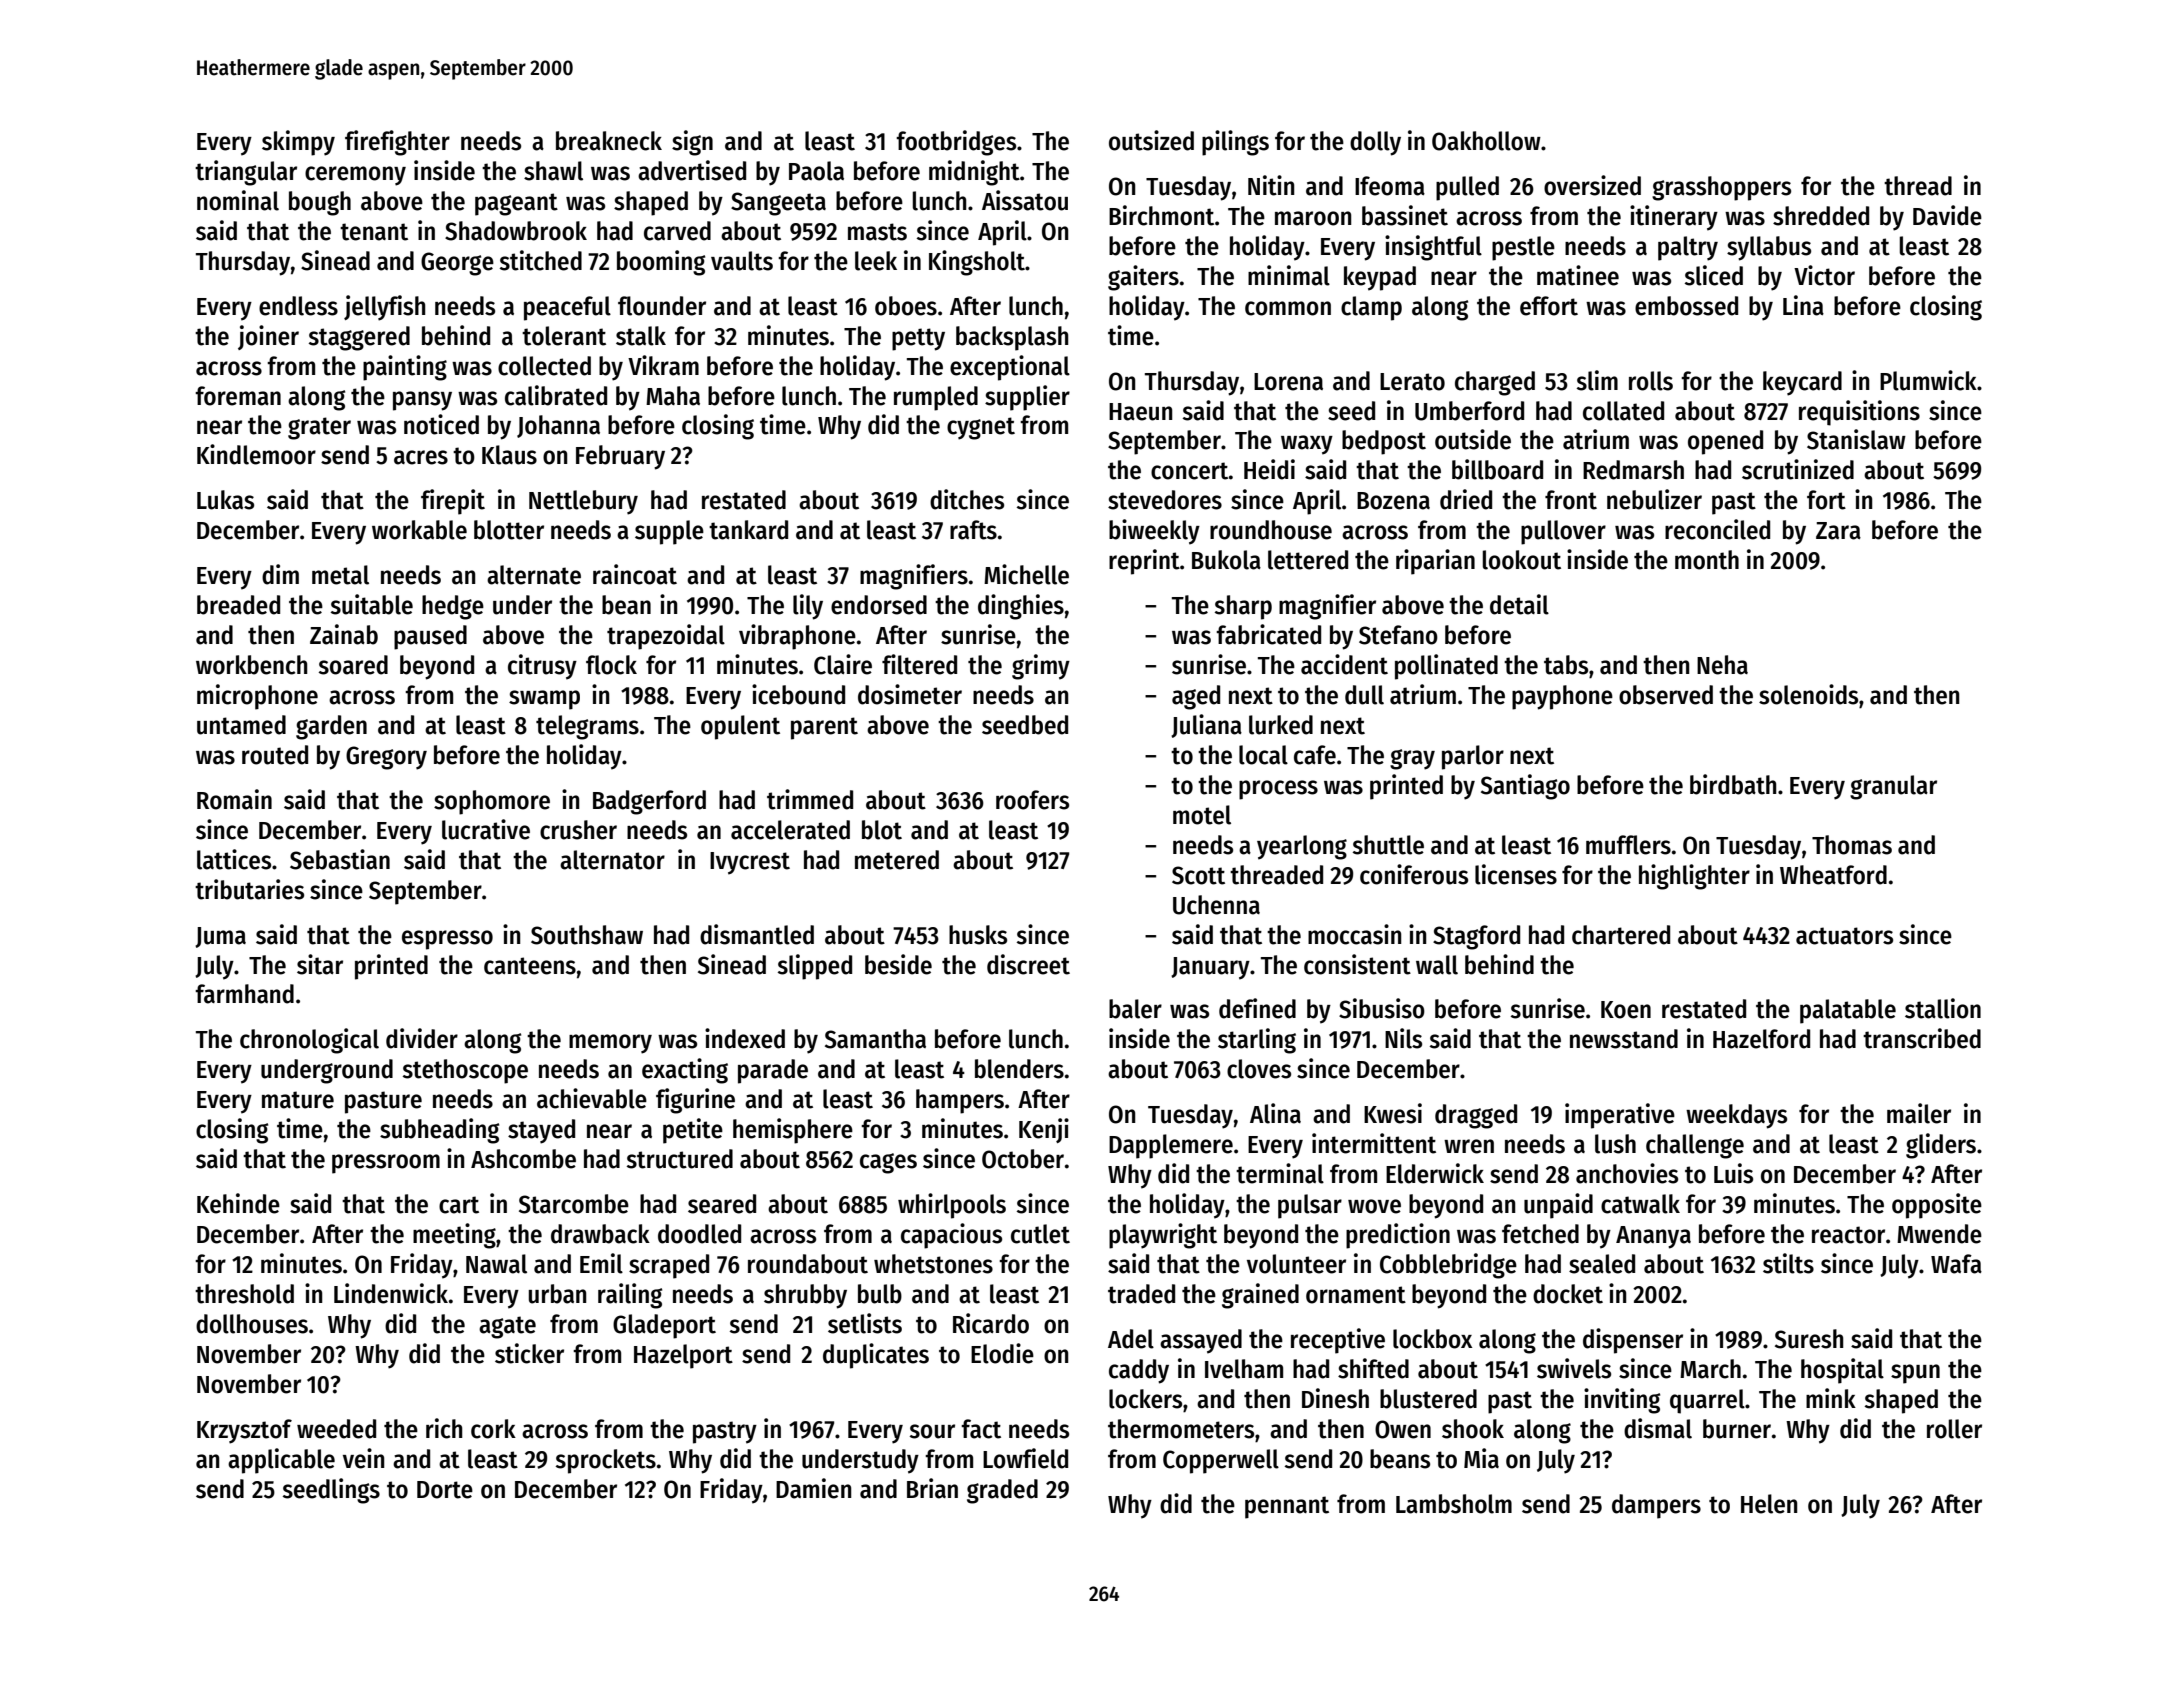  What do you see at coordinates (1721, 188) in the screenshot?
I see `grasshoppers` at bounding box center [1721, 188].
